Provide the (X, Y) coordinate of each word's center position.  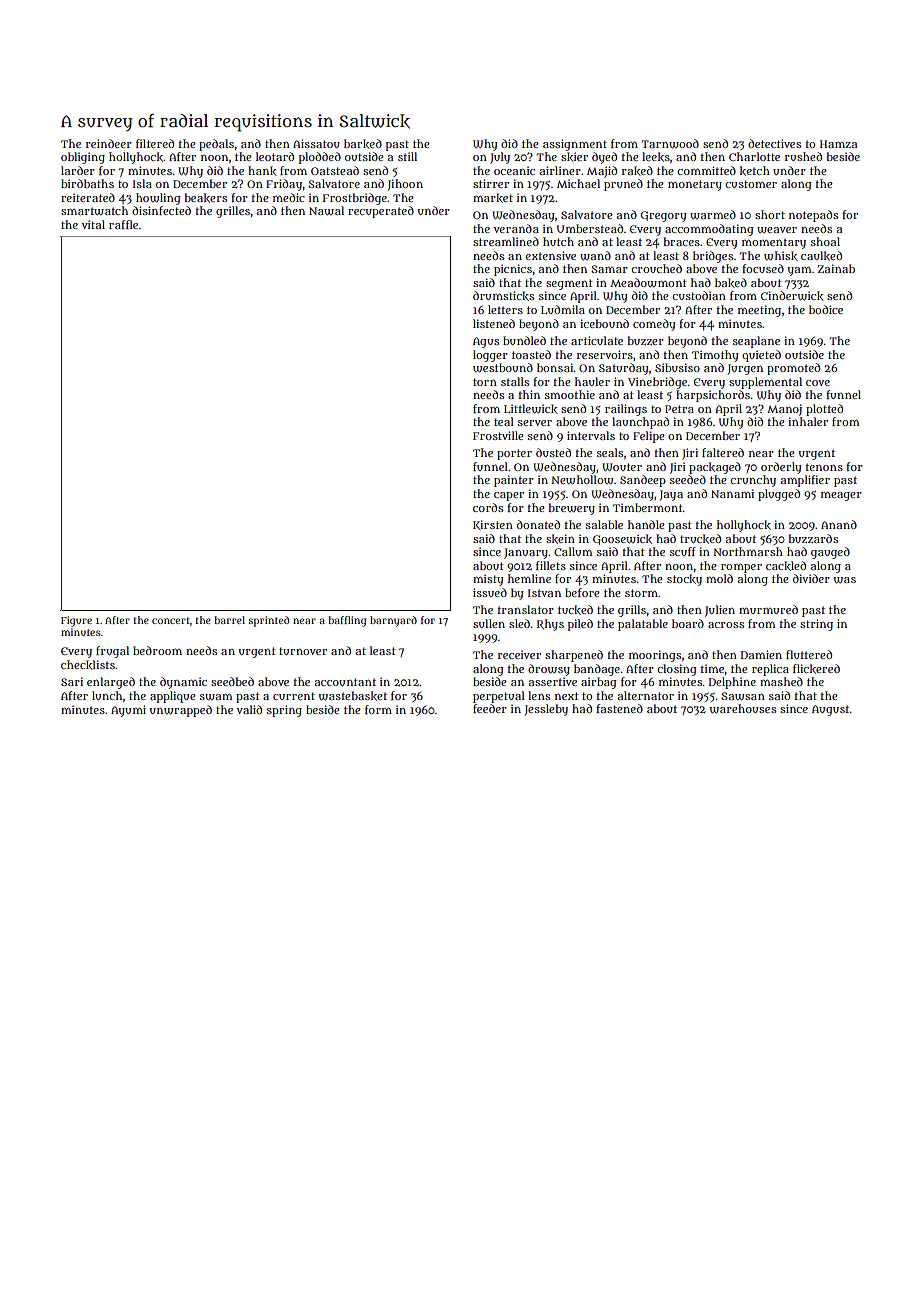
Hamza (838, 144)
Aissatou (316, 143)
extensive (551, 255)
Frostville (498, 435)
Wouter (622, 467)
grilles (233, 212)
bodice (826, 309)
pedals (216, 145)
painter (514, 481)
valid (249, 709)
